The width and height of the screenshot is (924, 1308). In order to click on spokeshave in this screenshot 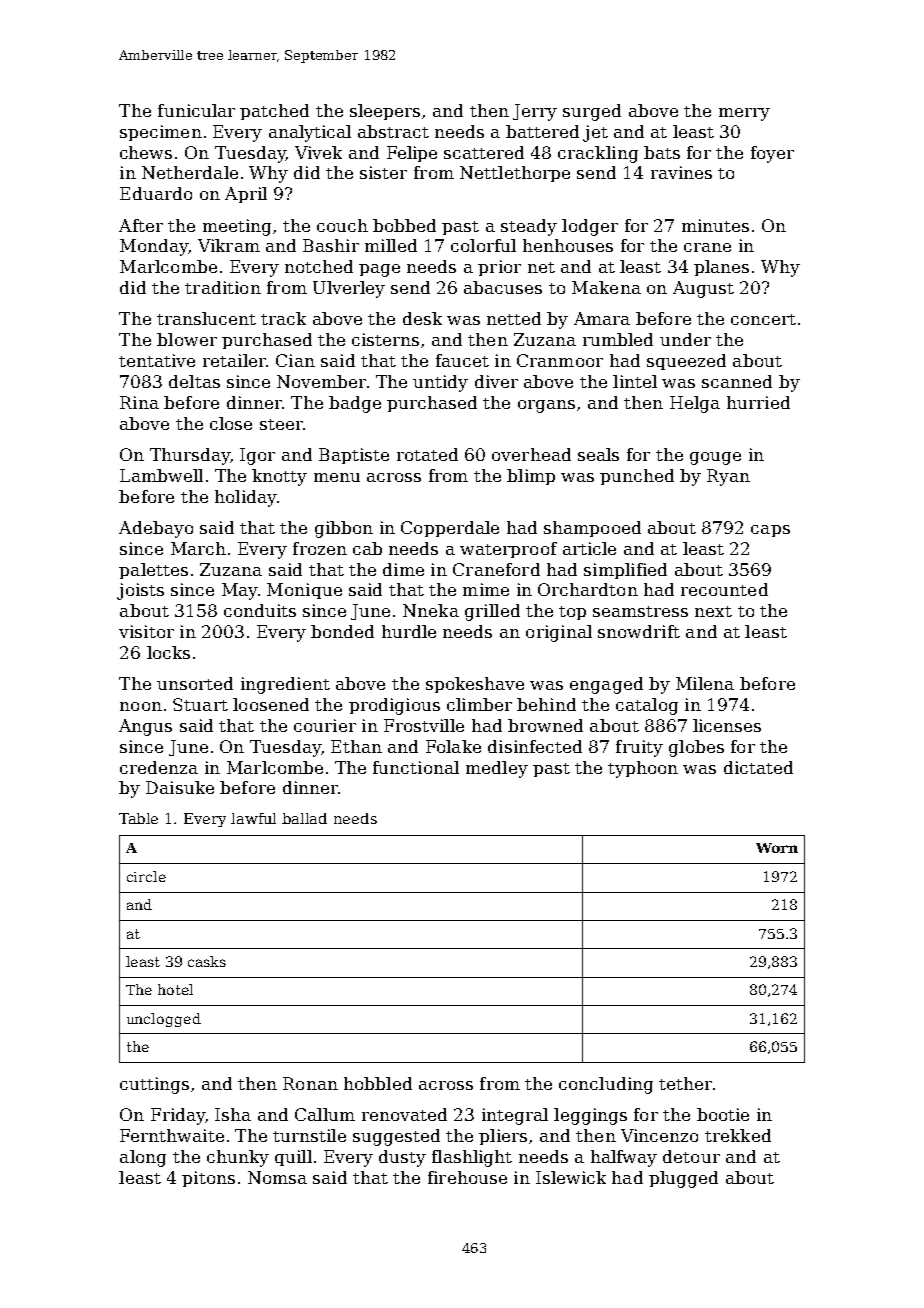, I will do `click(475, 685)`.
